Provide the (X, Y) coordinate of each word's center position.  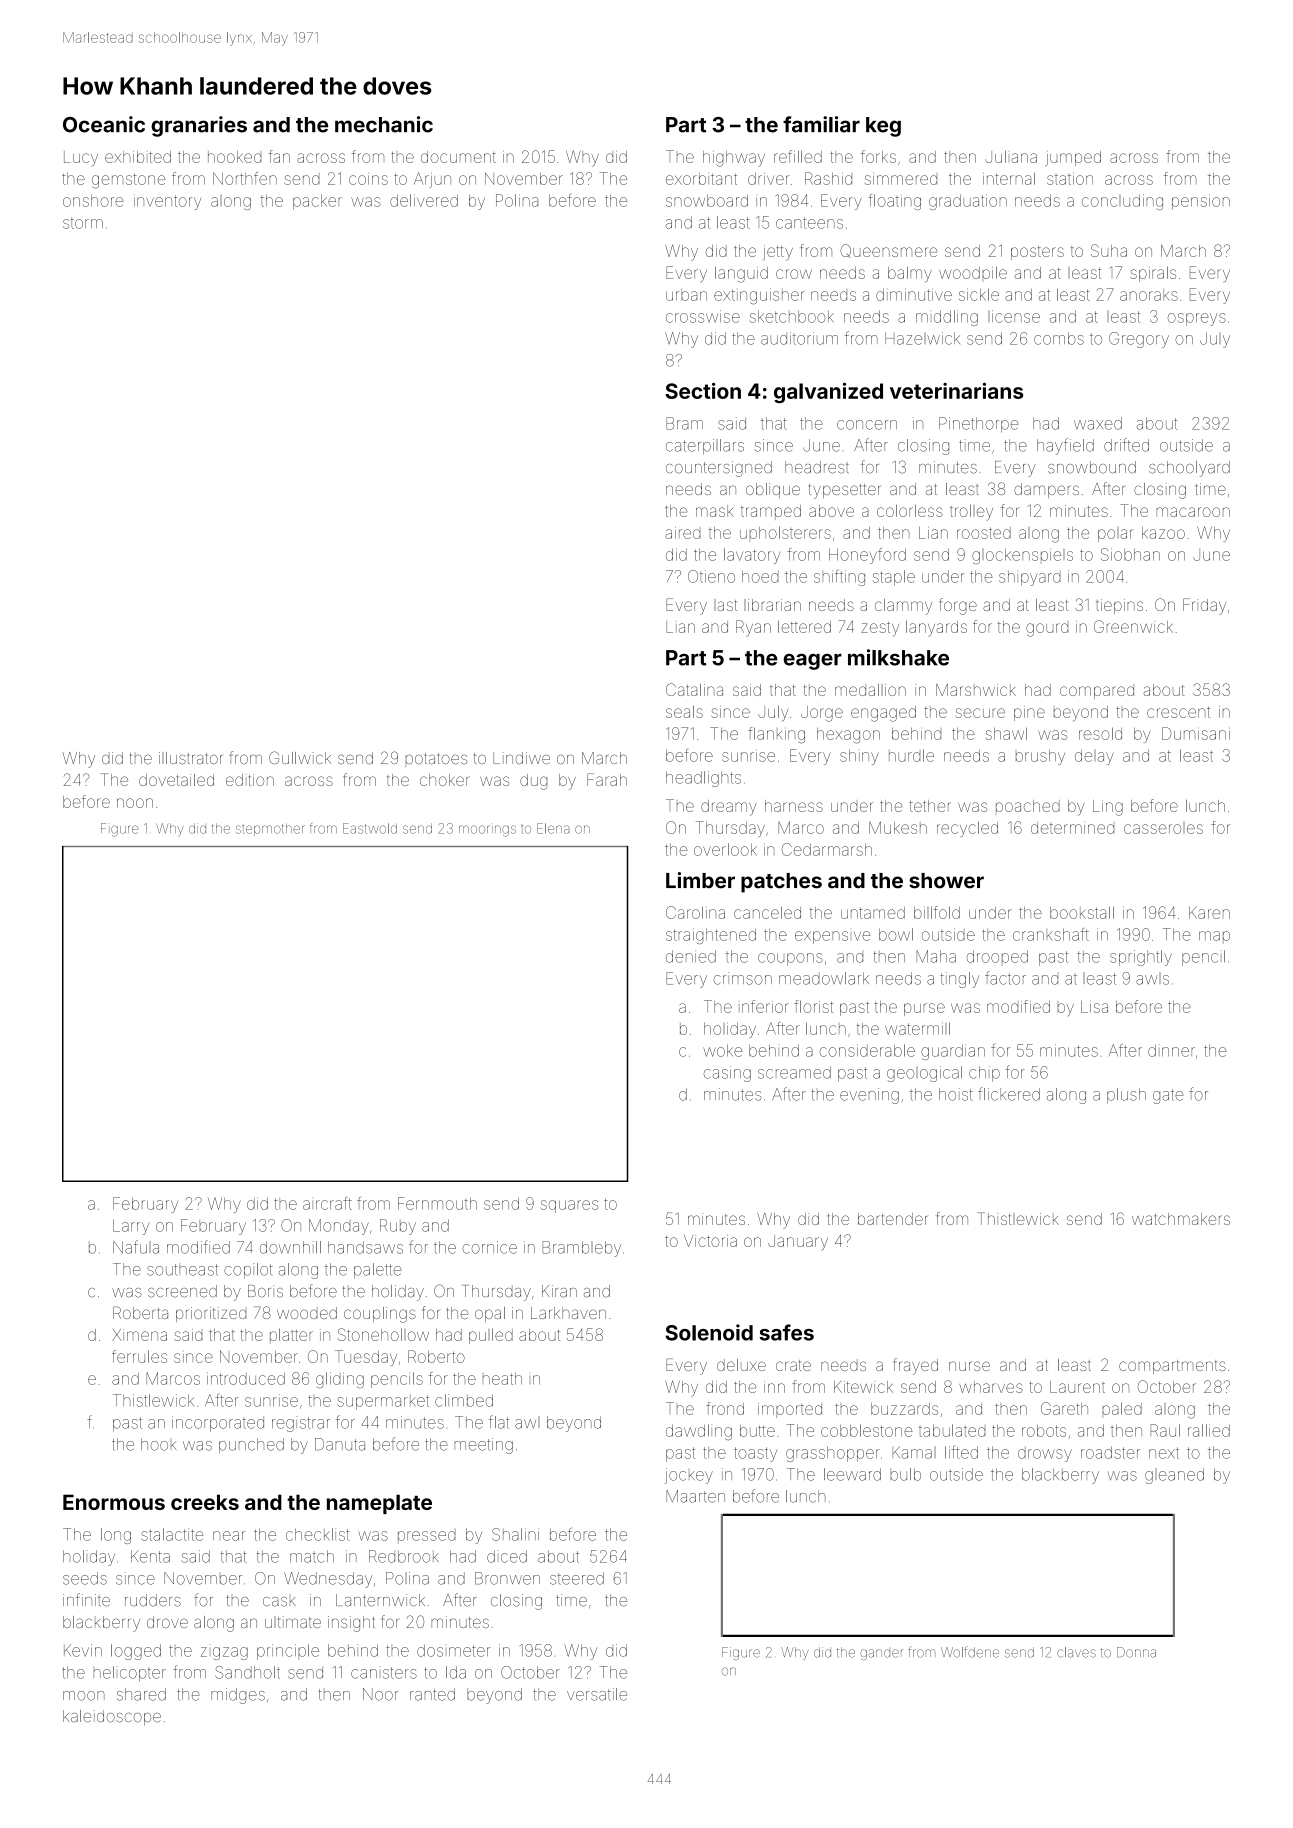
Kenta (150, 1556)
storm (83, 223)
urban (686, 295)
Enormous (114, 1502)
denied (691, 956)
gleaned (1174, 1476)
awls (1152, 978)
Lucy (81, 158)
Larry (131, 1227)
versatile (597, 1694)
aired (682, 533)
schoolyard (1189, 469)
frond (725, 1408)
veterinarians (956, 390)
